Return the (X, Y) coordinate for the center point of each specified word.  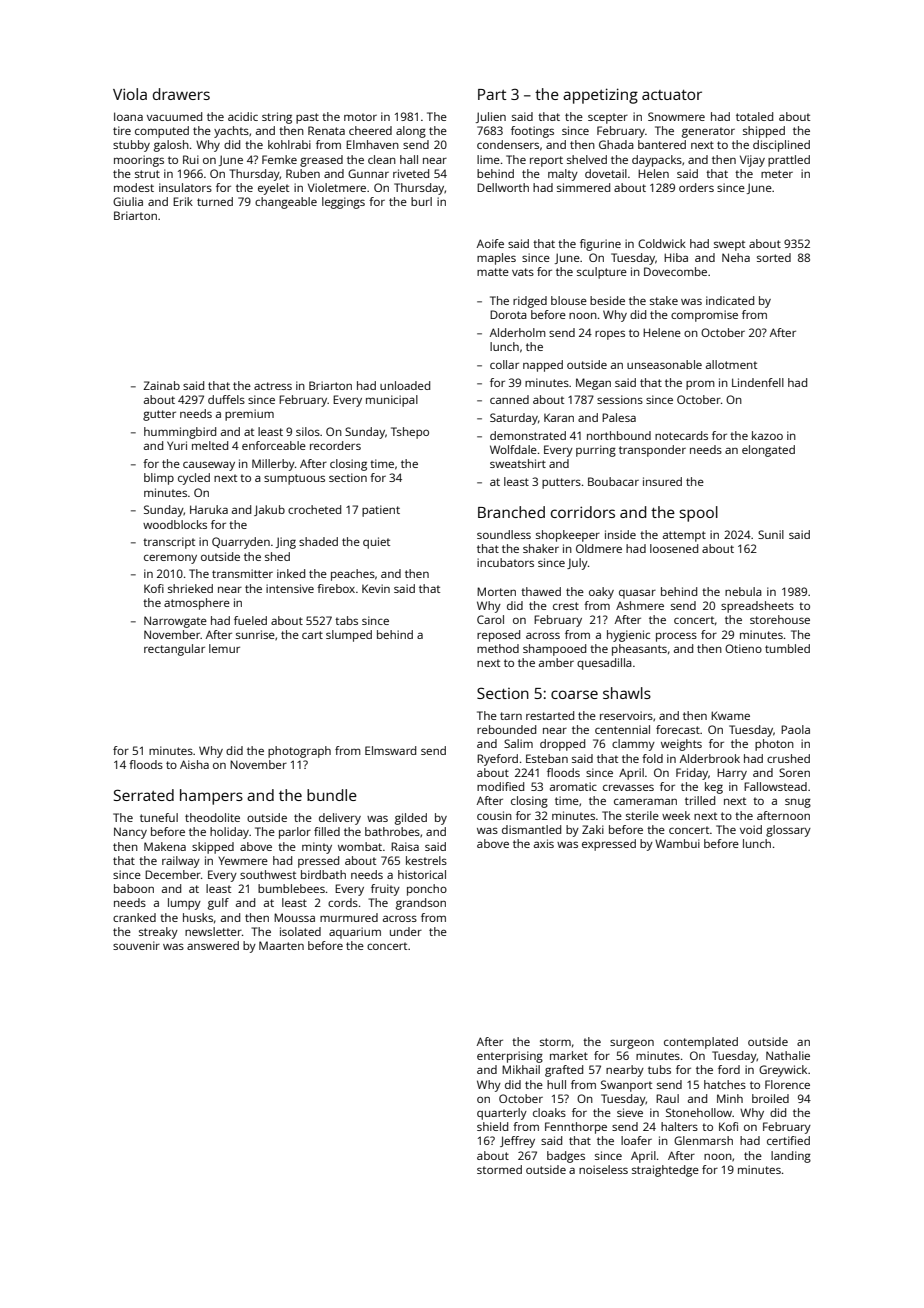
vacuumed (174, 116)
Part (492, 94)
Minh (730, 1098)
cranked (134, 917)
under (406, 931)
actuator (672, 95)
